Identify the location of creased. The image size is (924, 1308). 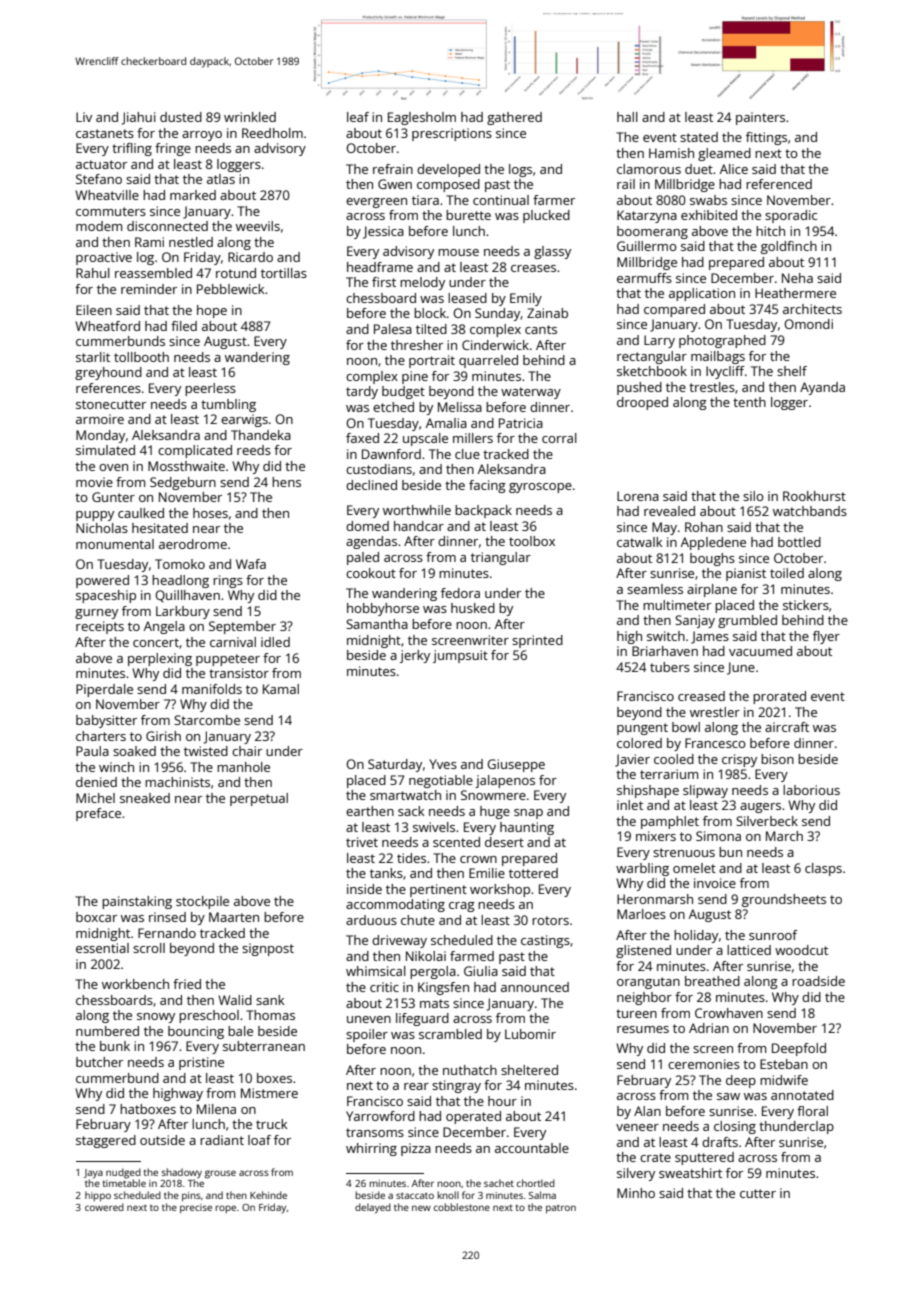
(701, 696).
